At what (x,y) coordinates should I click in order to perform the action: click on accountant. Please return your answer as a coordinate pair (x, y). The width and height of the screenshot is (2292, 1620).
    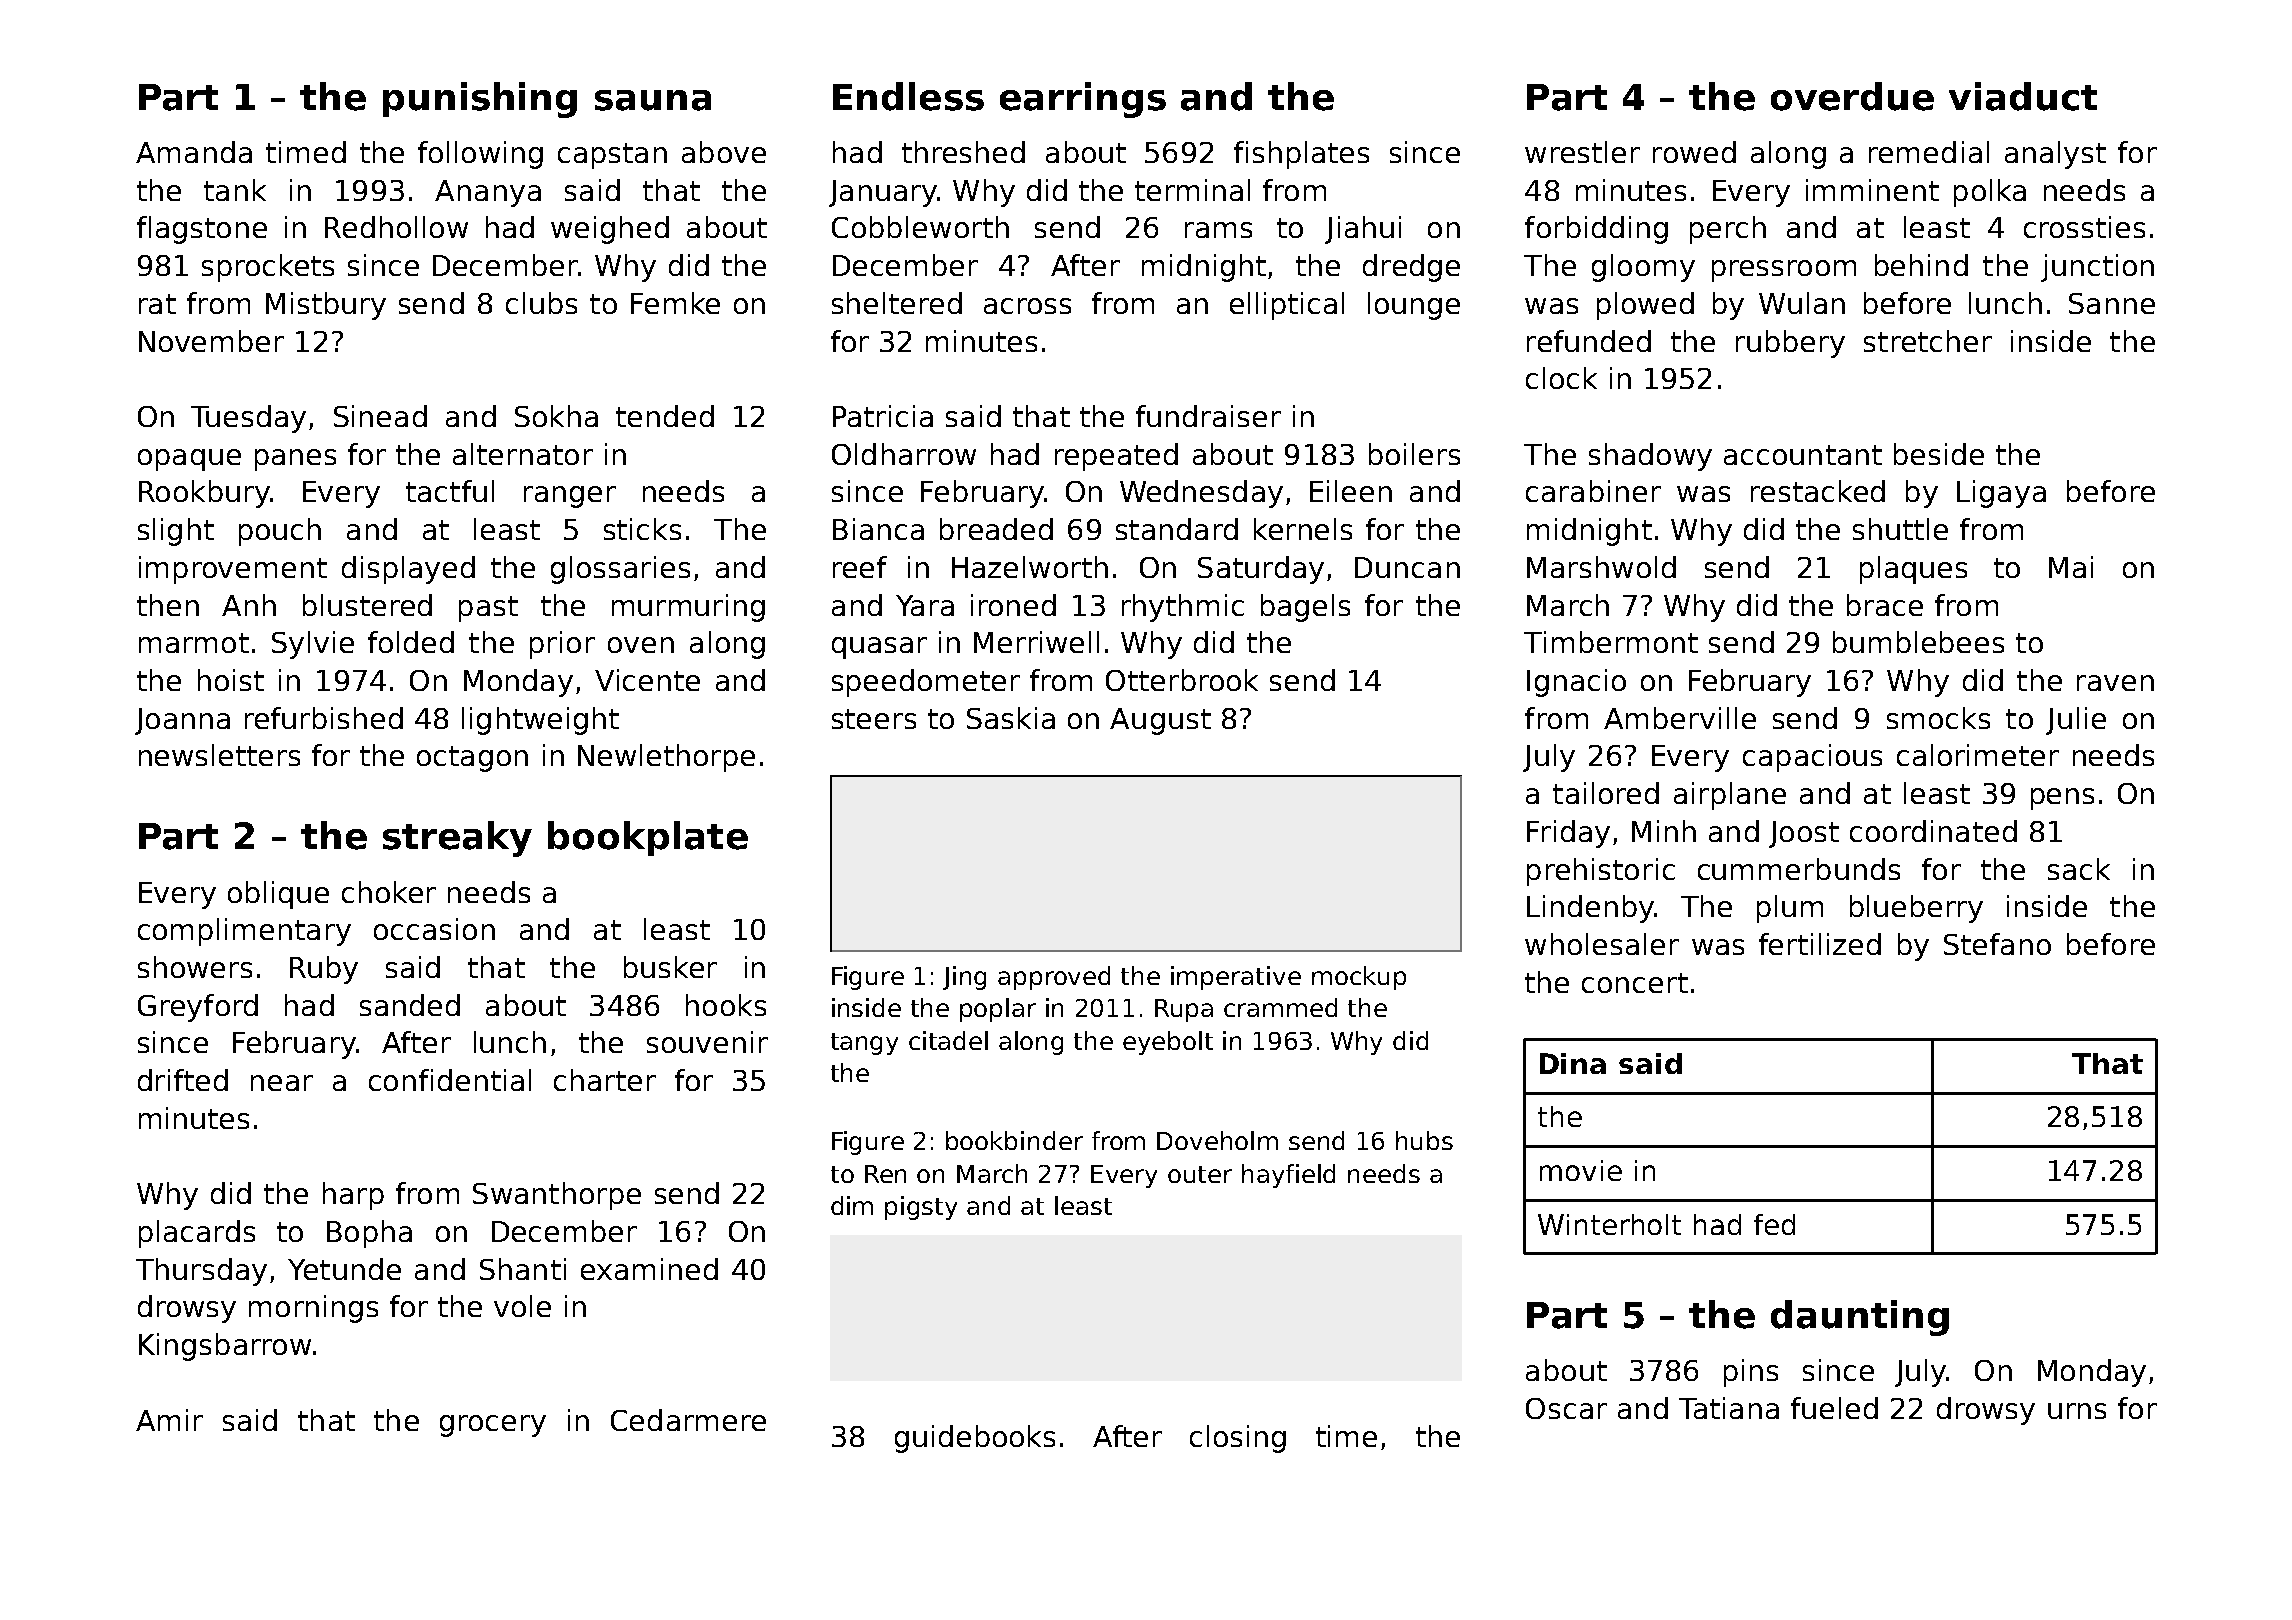
    Looking at the image, I should click on (1803, 455).
